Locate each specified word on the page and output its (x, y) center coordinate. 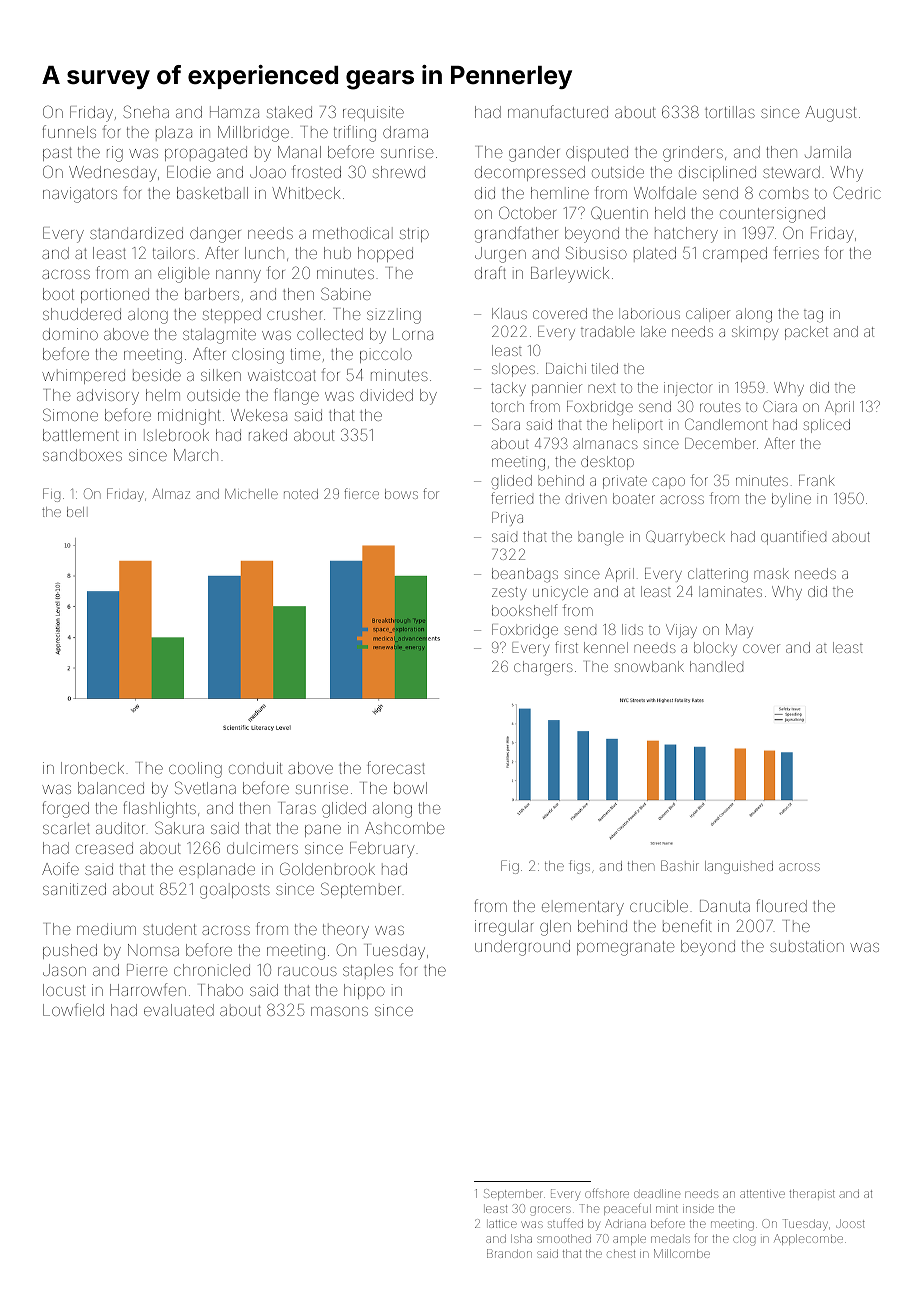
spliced (826, 426)
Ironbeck (92, 768)
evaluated (179, 1010)
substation (807, 946)
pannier (557, 389)
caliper (708, 315)
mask (771, 573)
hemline (560, 193)
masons (339, 1011)
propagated (206, 154)
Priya (507, 519)
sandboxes (82, 455)
